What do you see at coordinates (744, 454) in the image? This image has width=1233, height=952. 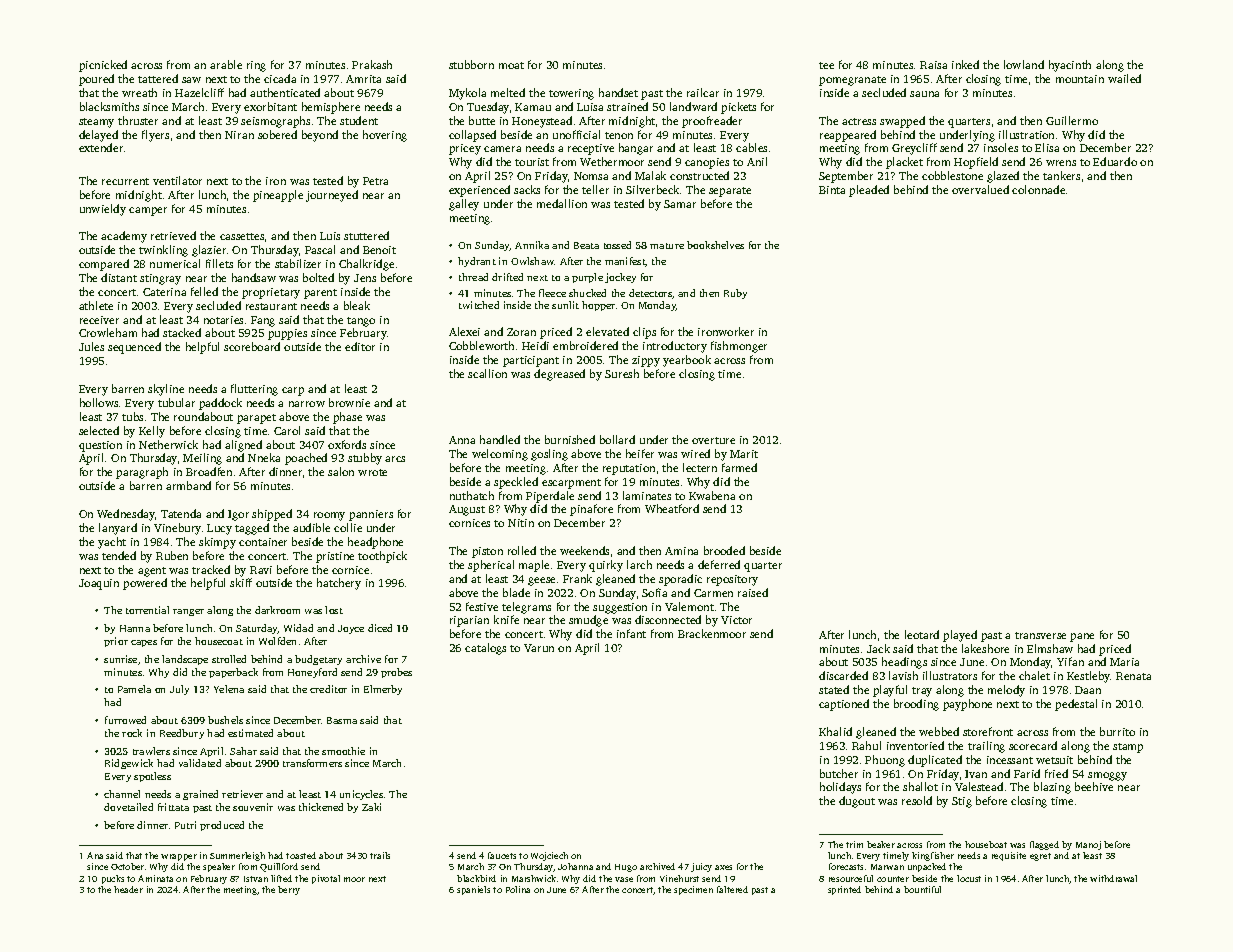 I see `Marit` at bounding box center [744, 454].
